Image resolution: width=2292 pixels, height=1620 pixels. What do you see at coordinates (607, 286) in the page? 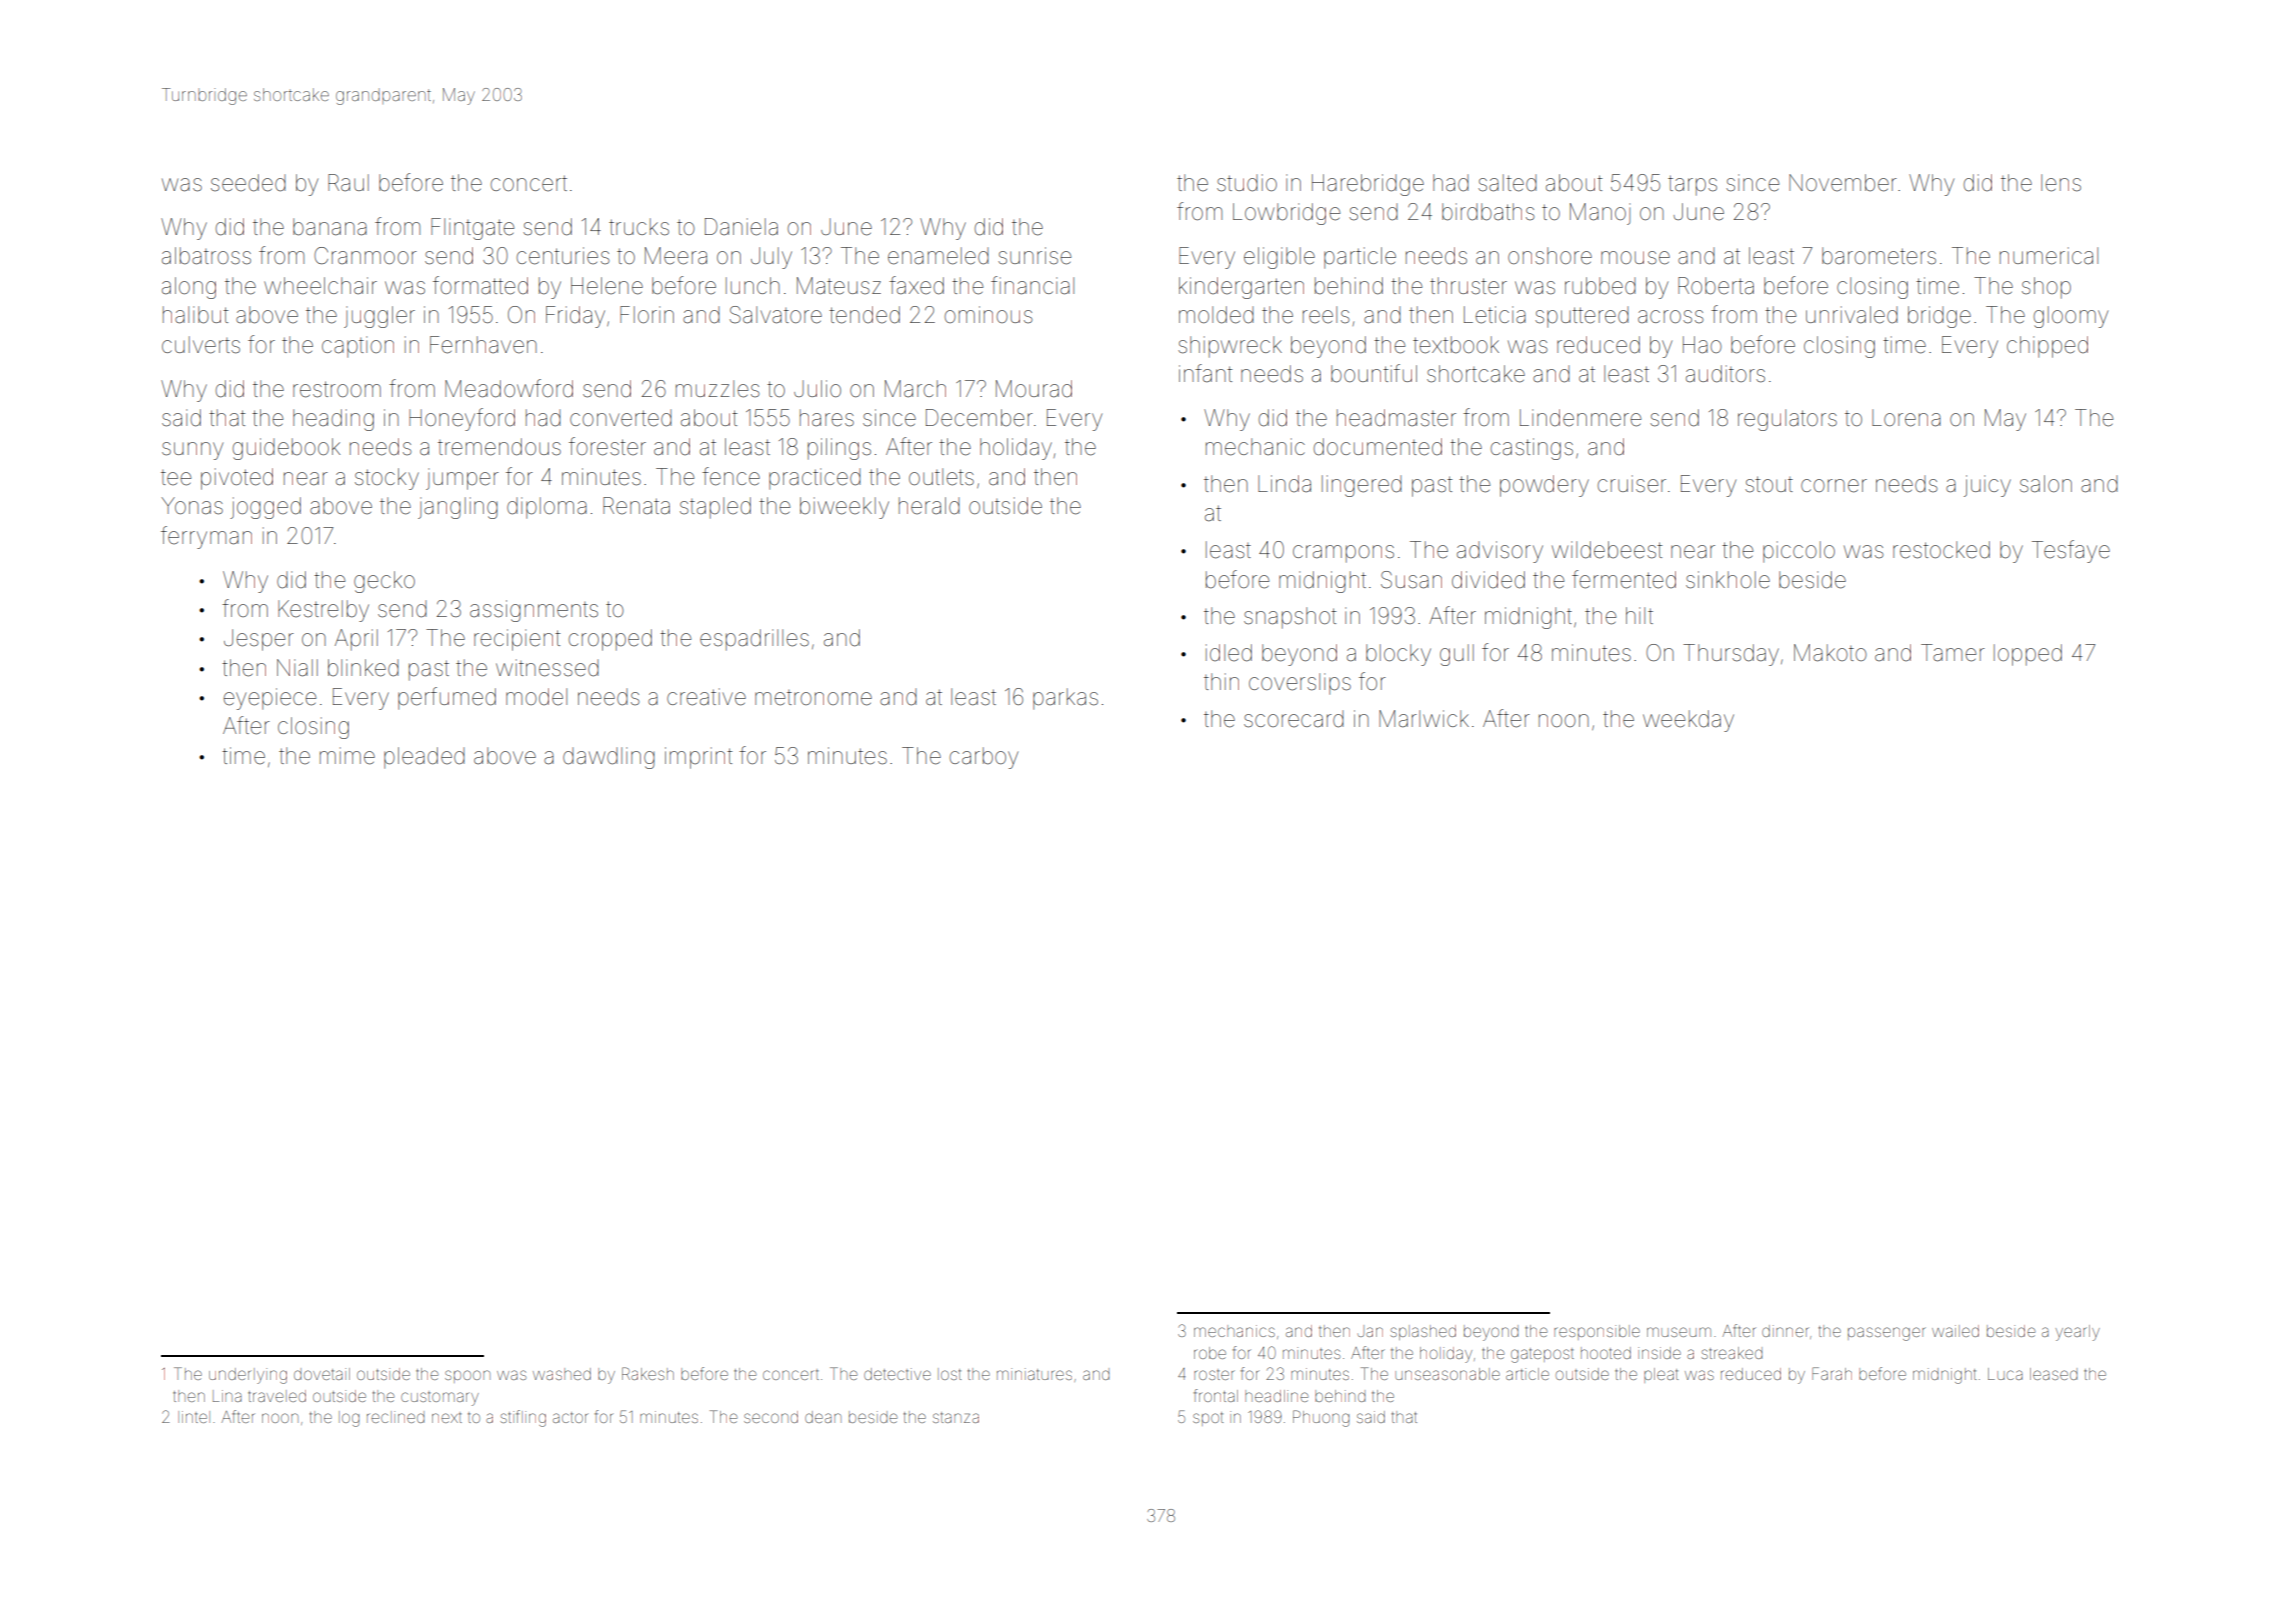
I see `Helene` at bounding box center [607, 286].
